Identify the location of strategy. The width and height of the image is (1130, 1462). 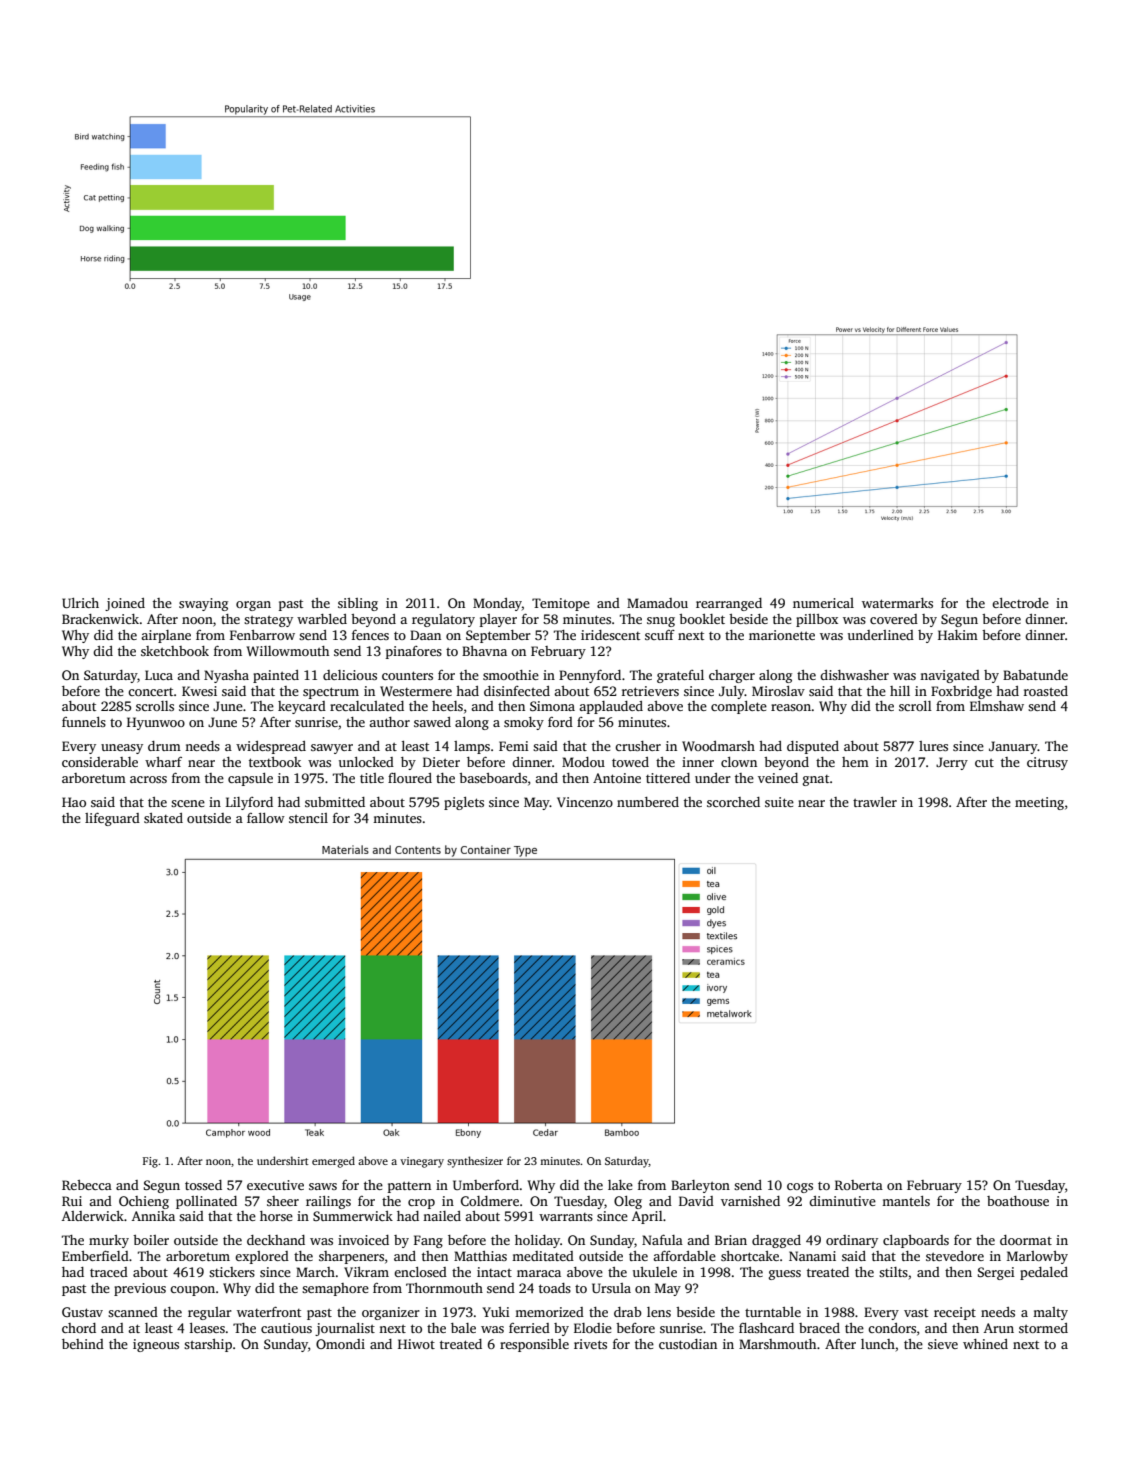
(268, 621).
